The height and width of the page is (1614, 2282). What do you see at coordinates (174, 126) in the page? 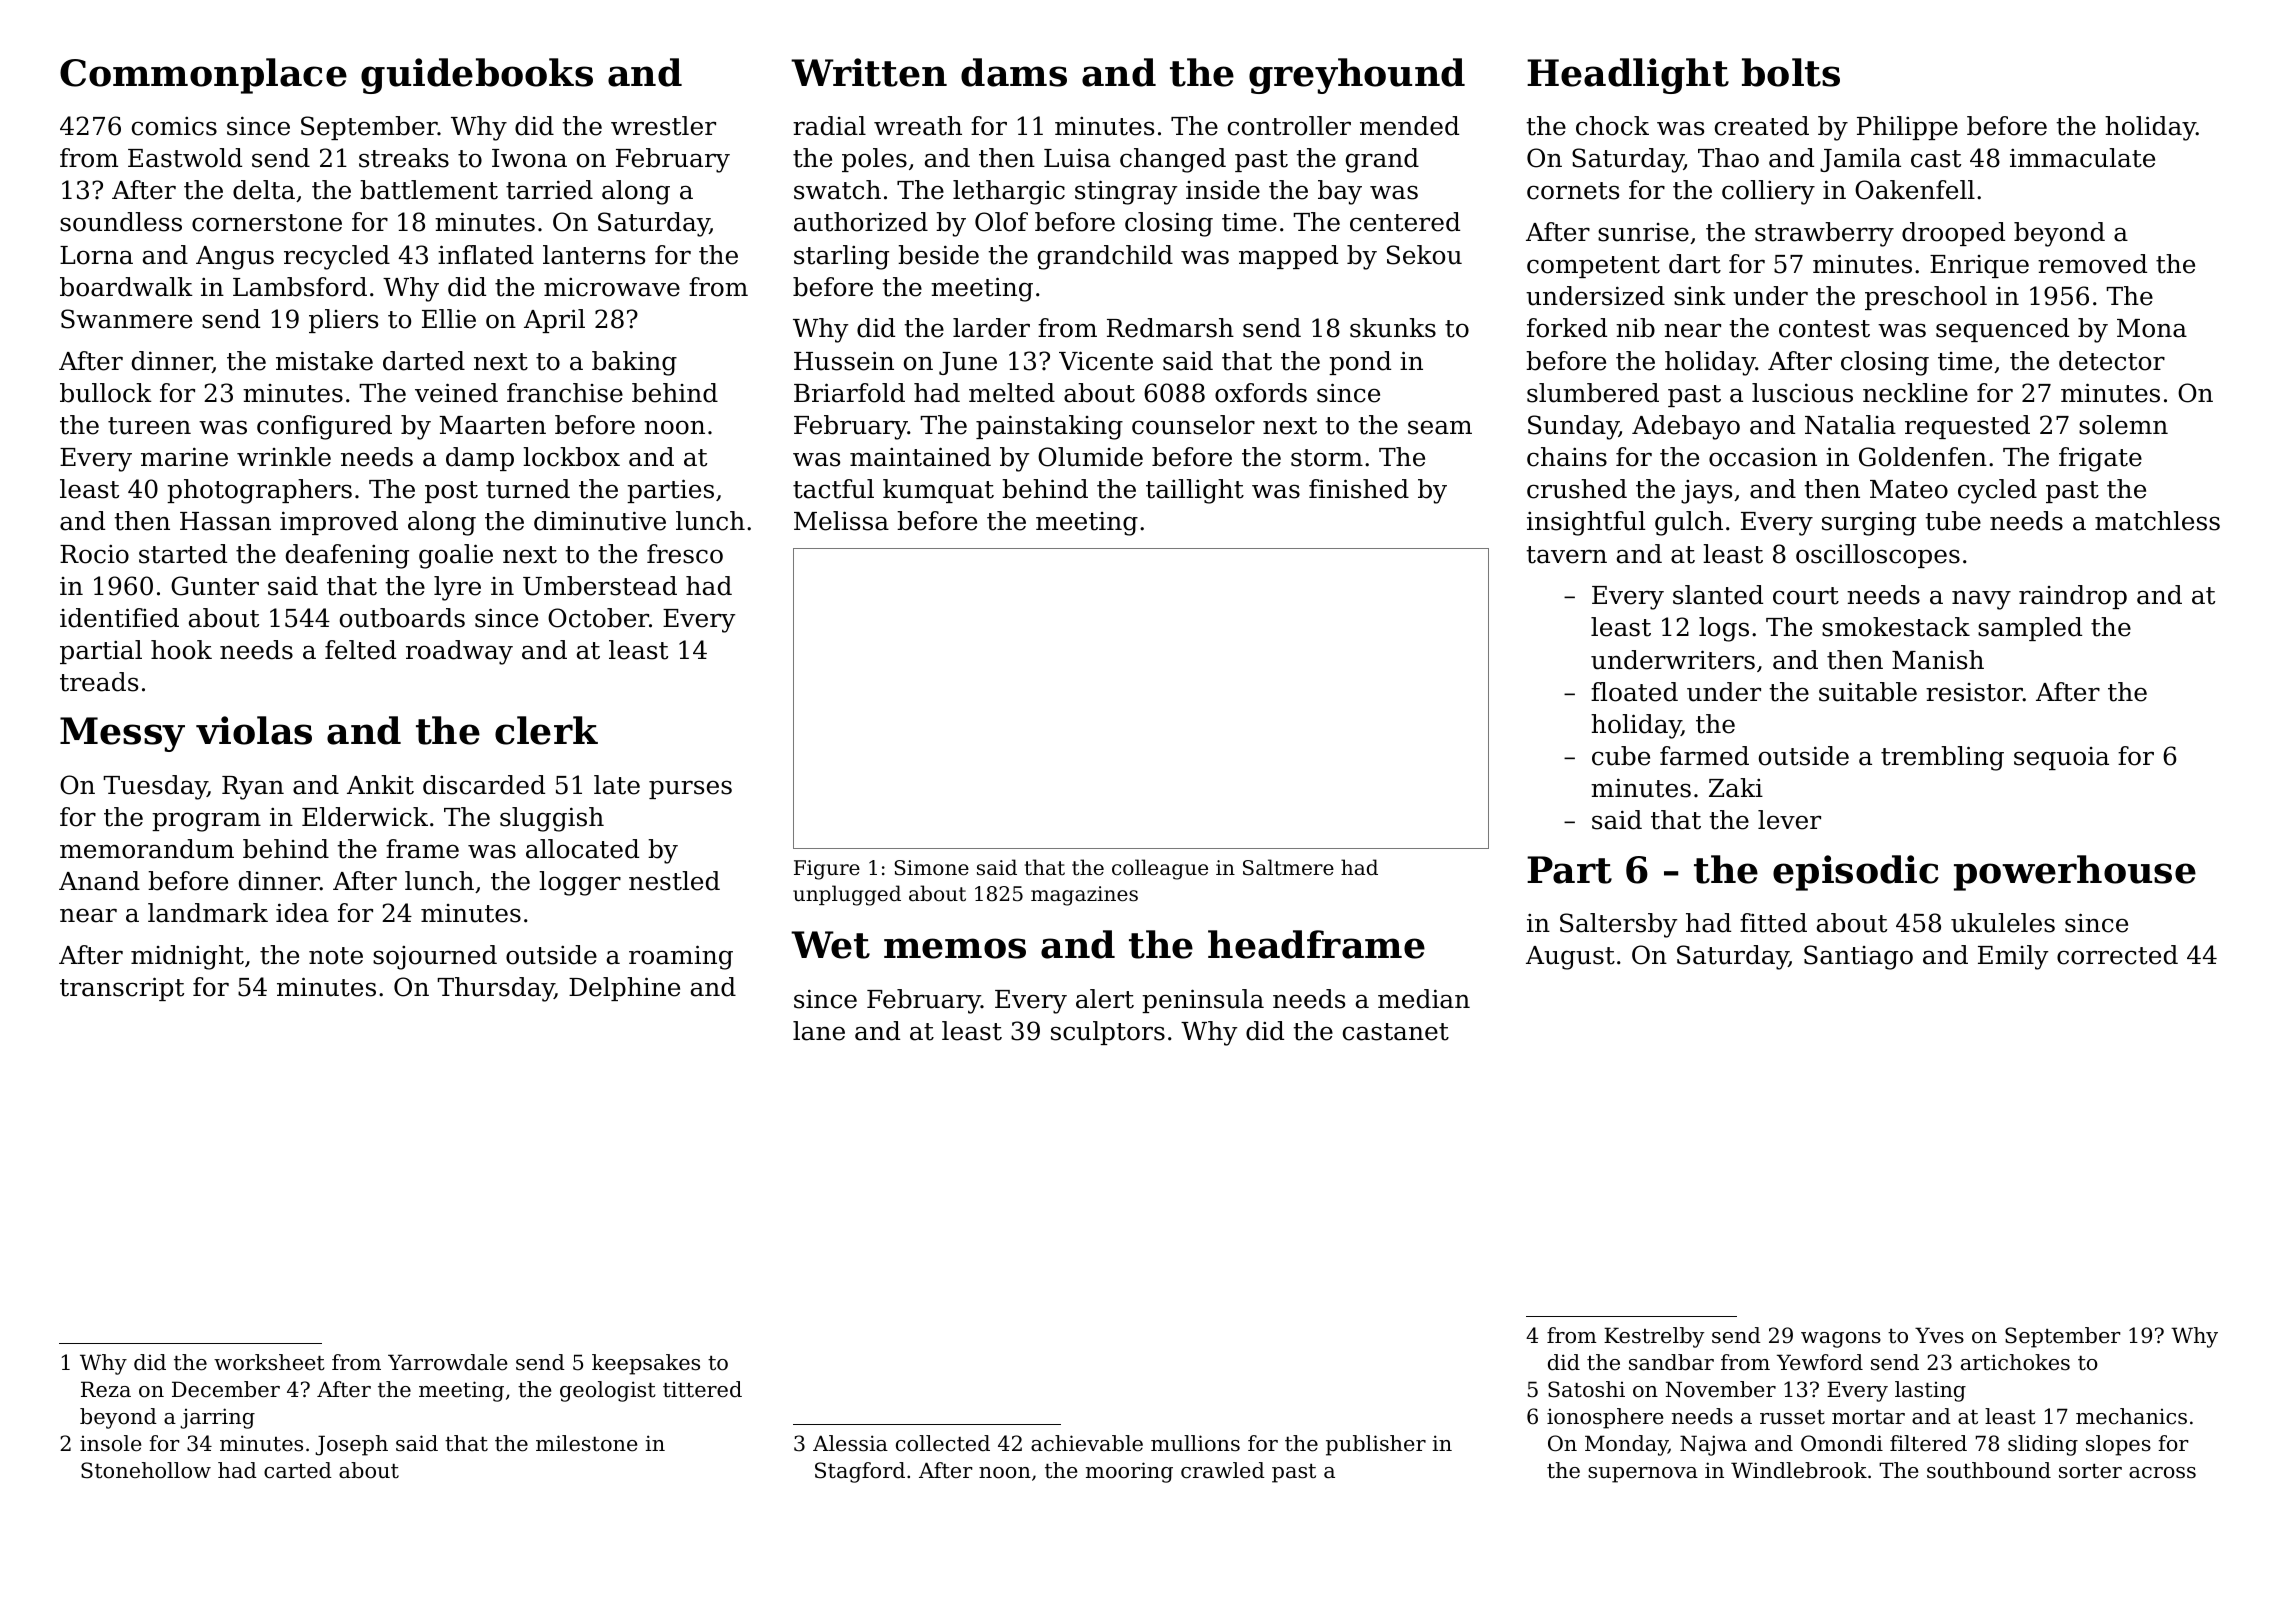
I see `comics` at bounding box center [174, 126].
